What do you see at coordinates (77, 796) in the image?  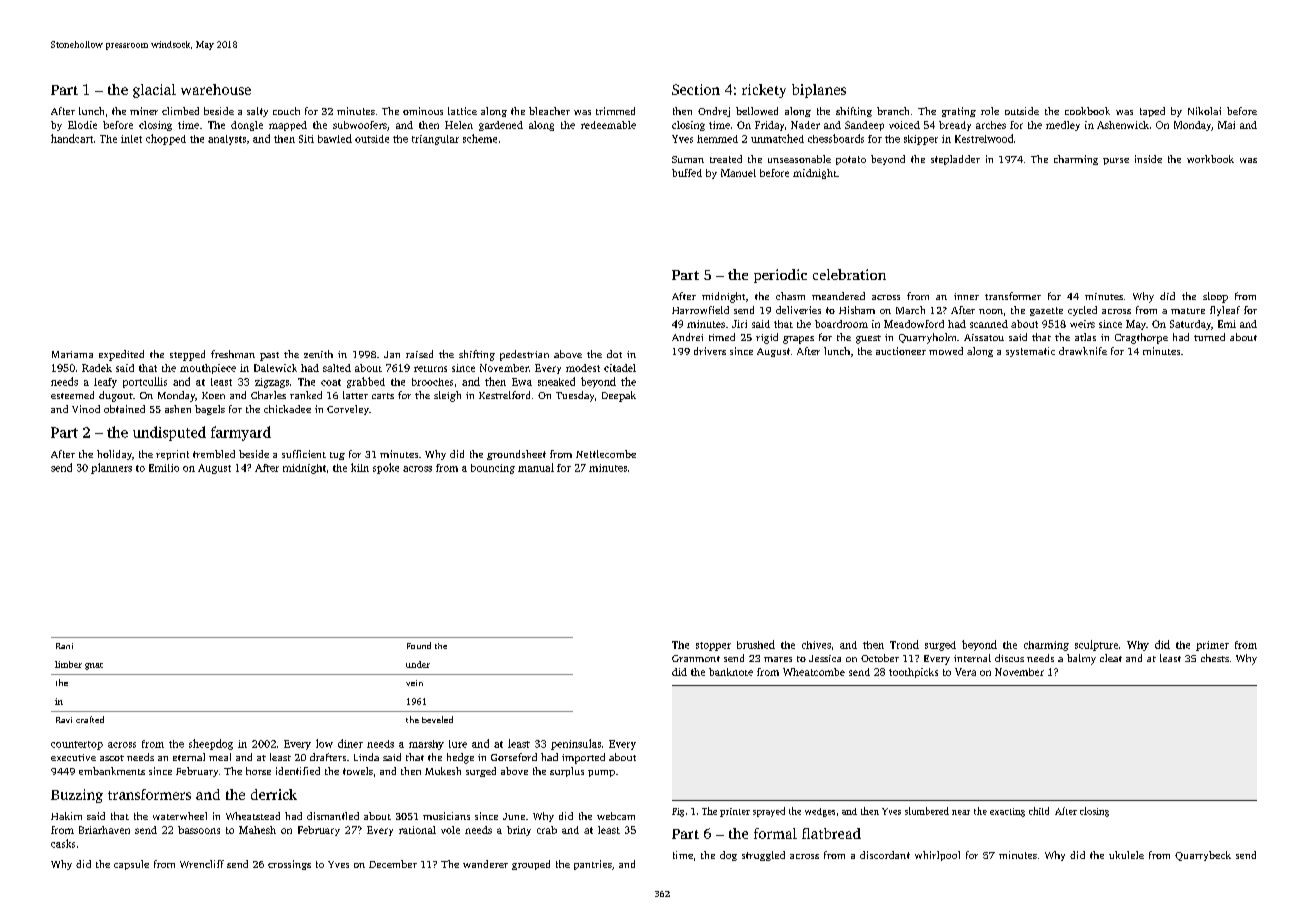 I see `Buzzing` at bounding box center [77, 796].
